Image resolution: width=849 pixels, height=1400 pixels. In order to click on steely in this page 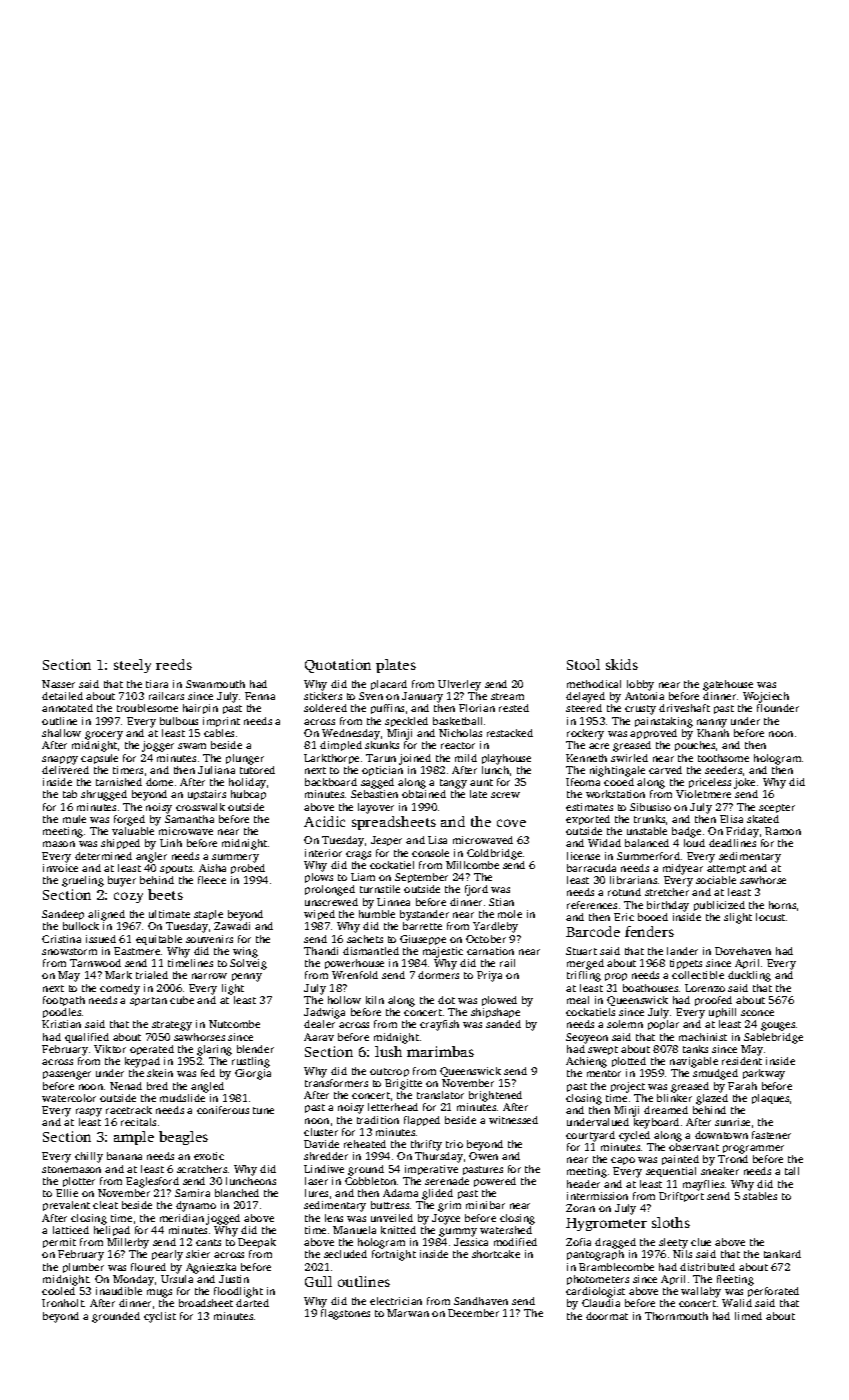, I will do `click(132, 666)`.
